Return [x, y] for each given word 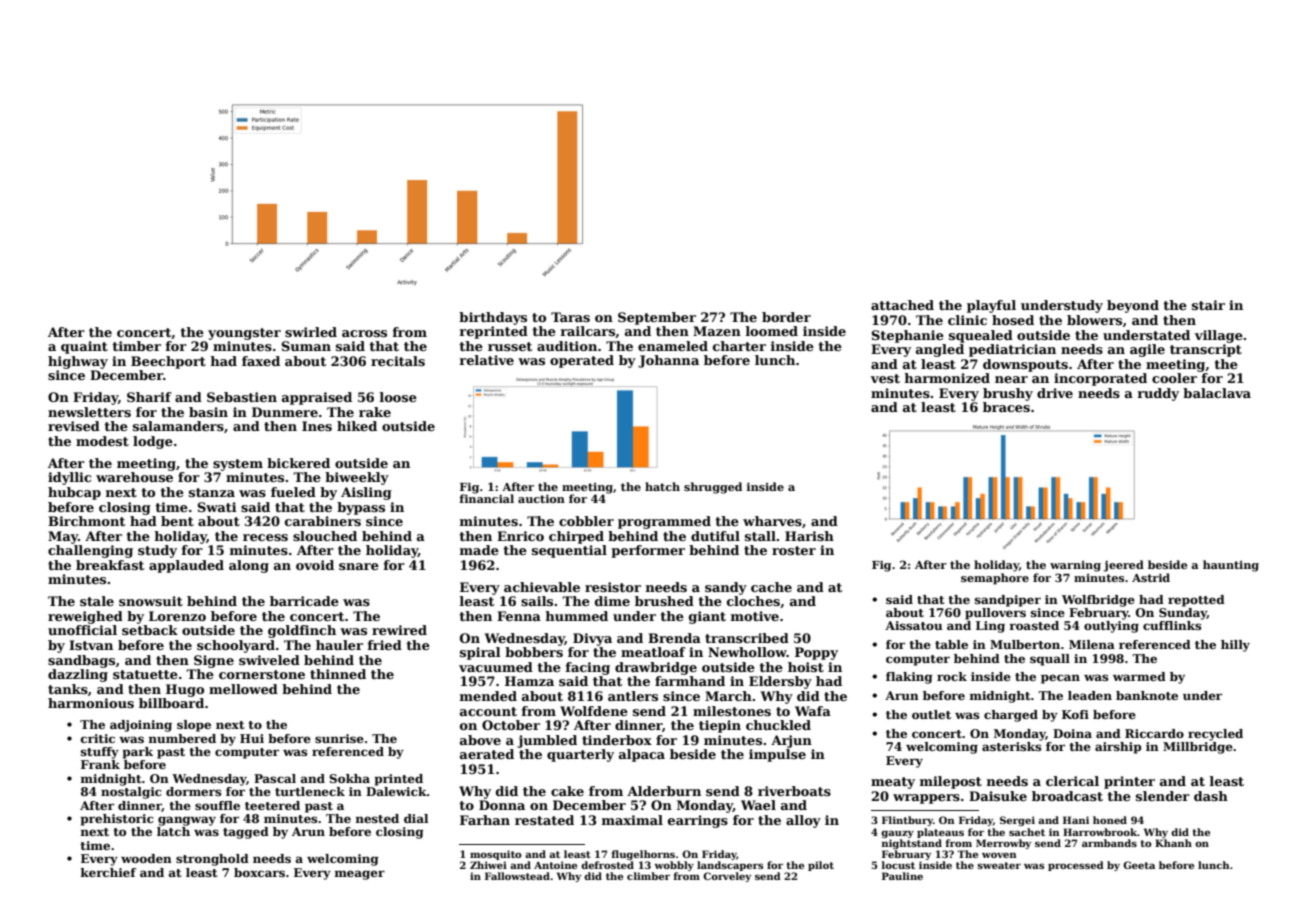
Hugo [185, 690]
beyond [1133, 306]
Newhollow [747, 652]
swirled [311, 332]
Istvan [91, 645]
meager [360, 875]
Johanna [668, 361]
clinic [967, 320]
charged [1011, 716]
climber [648, 876]
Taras [570, 317]
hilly [1235, 646]
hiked [357, 426]
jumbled [547, 741]
